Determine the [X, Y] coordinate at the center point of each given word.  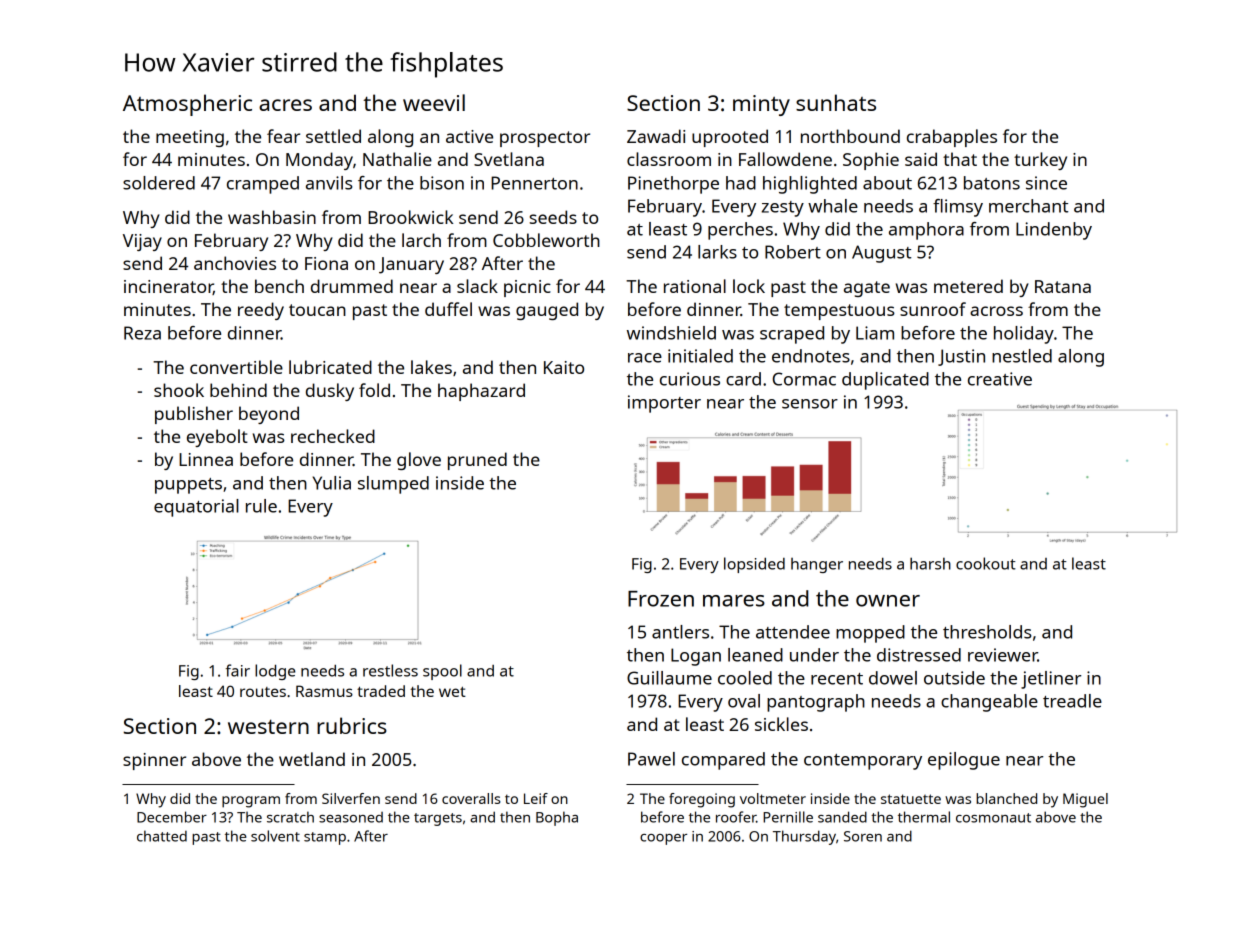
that [960, 159]
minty [761, 105]
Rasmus [324, 691]
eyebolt [217, 438]
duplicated [885, 381]
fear [283, 136]
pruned [477, 461]
